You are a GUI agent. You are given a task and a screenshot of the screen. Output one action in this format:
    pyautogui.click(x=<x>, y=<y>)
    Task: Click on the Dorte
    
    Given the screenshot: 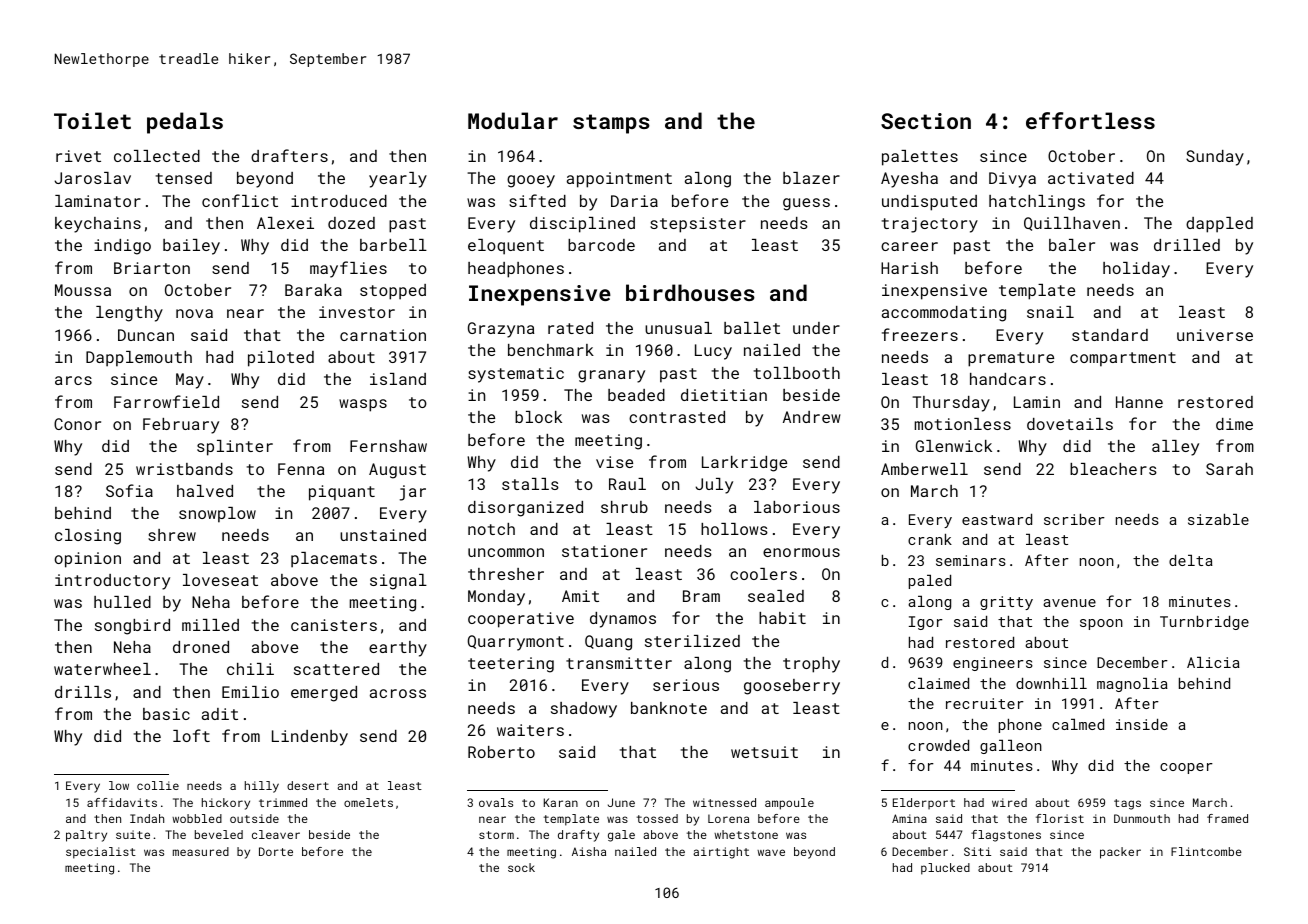 What is the action you would take?
    pyautogui.click(x=276, y=851)
